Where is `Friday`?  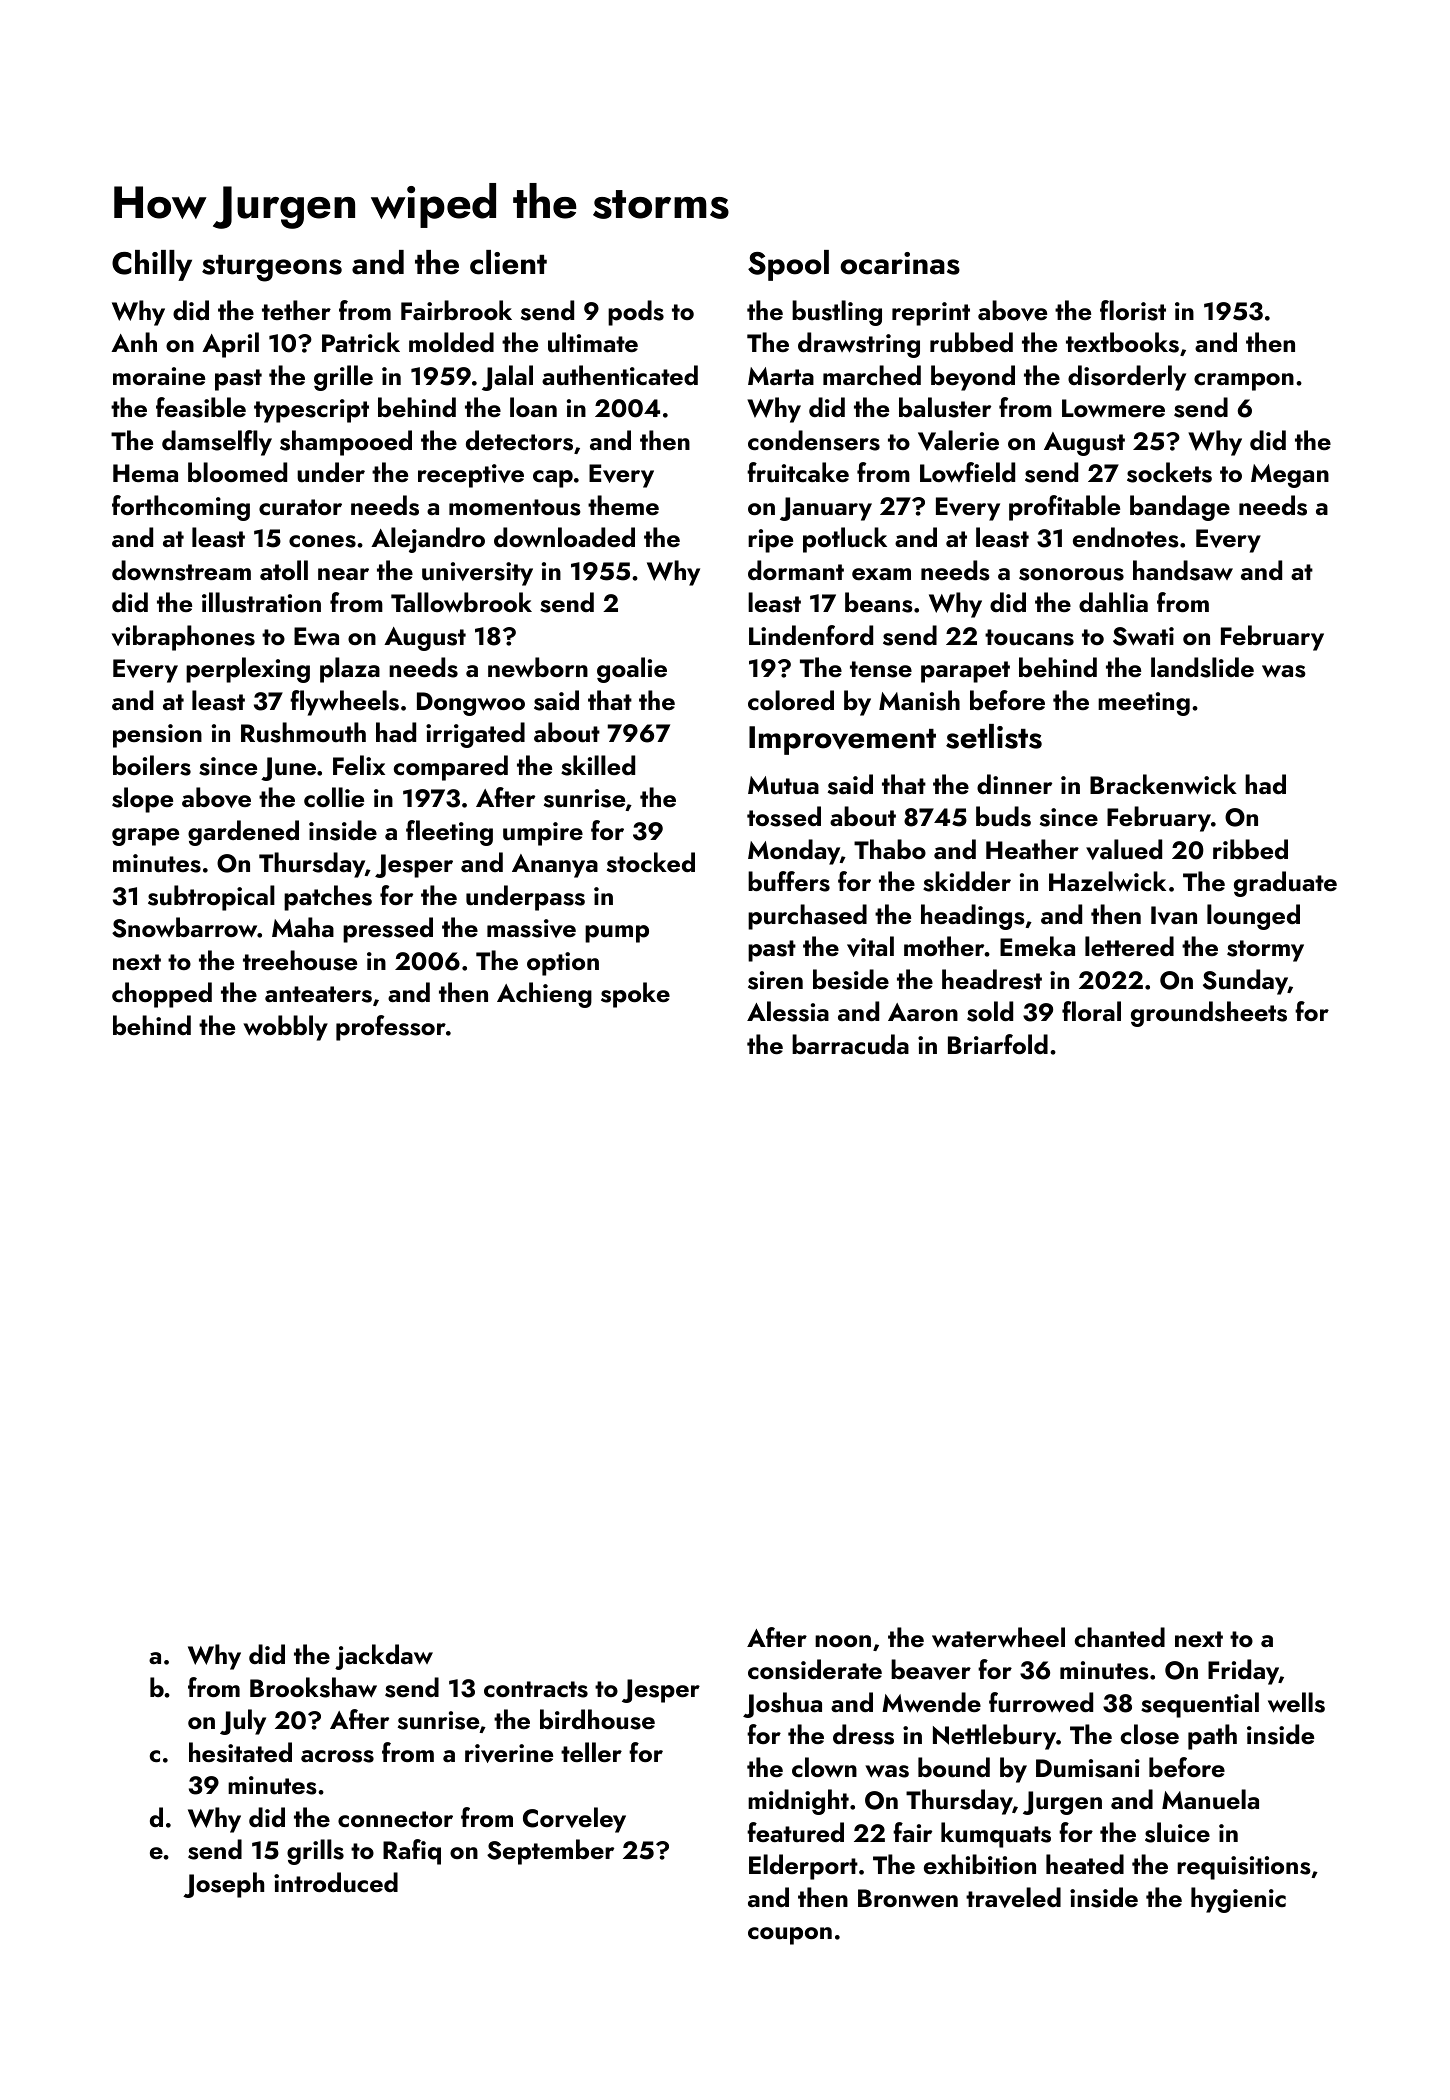
Friday is located at coordinates (1243, 1672).
